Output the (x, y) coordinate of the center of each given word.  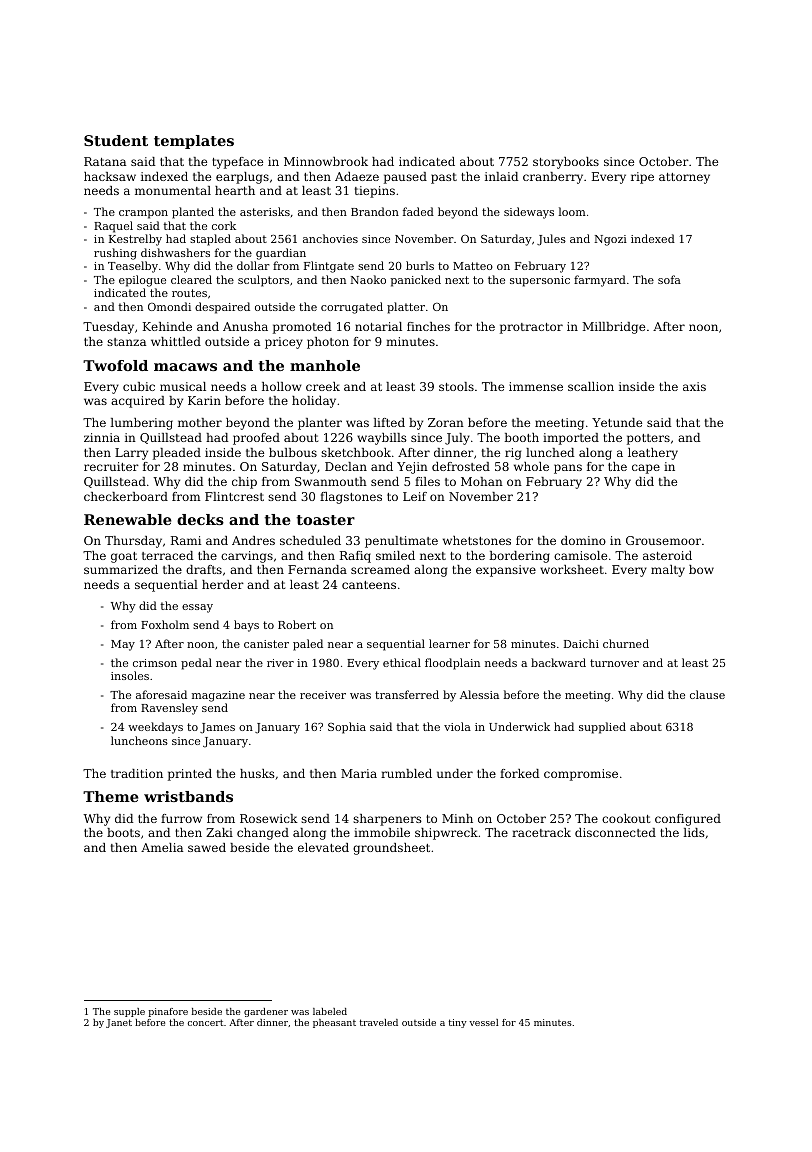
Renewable (128, 519)
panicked (416, 281)
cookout (626, 818)
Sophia (347, 728)
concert (206, 1022)
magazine (218, 696)
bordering (519, 557)
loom (572, 211)
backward (558, 662)
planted (193, 213)
